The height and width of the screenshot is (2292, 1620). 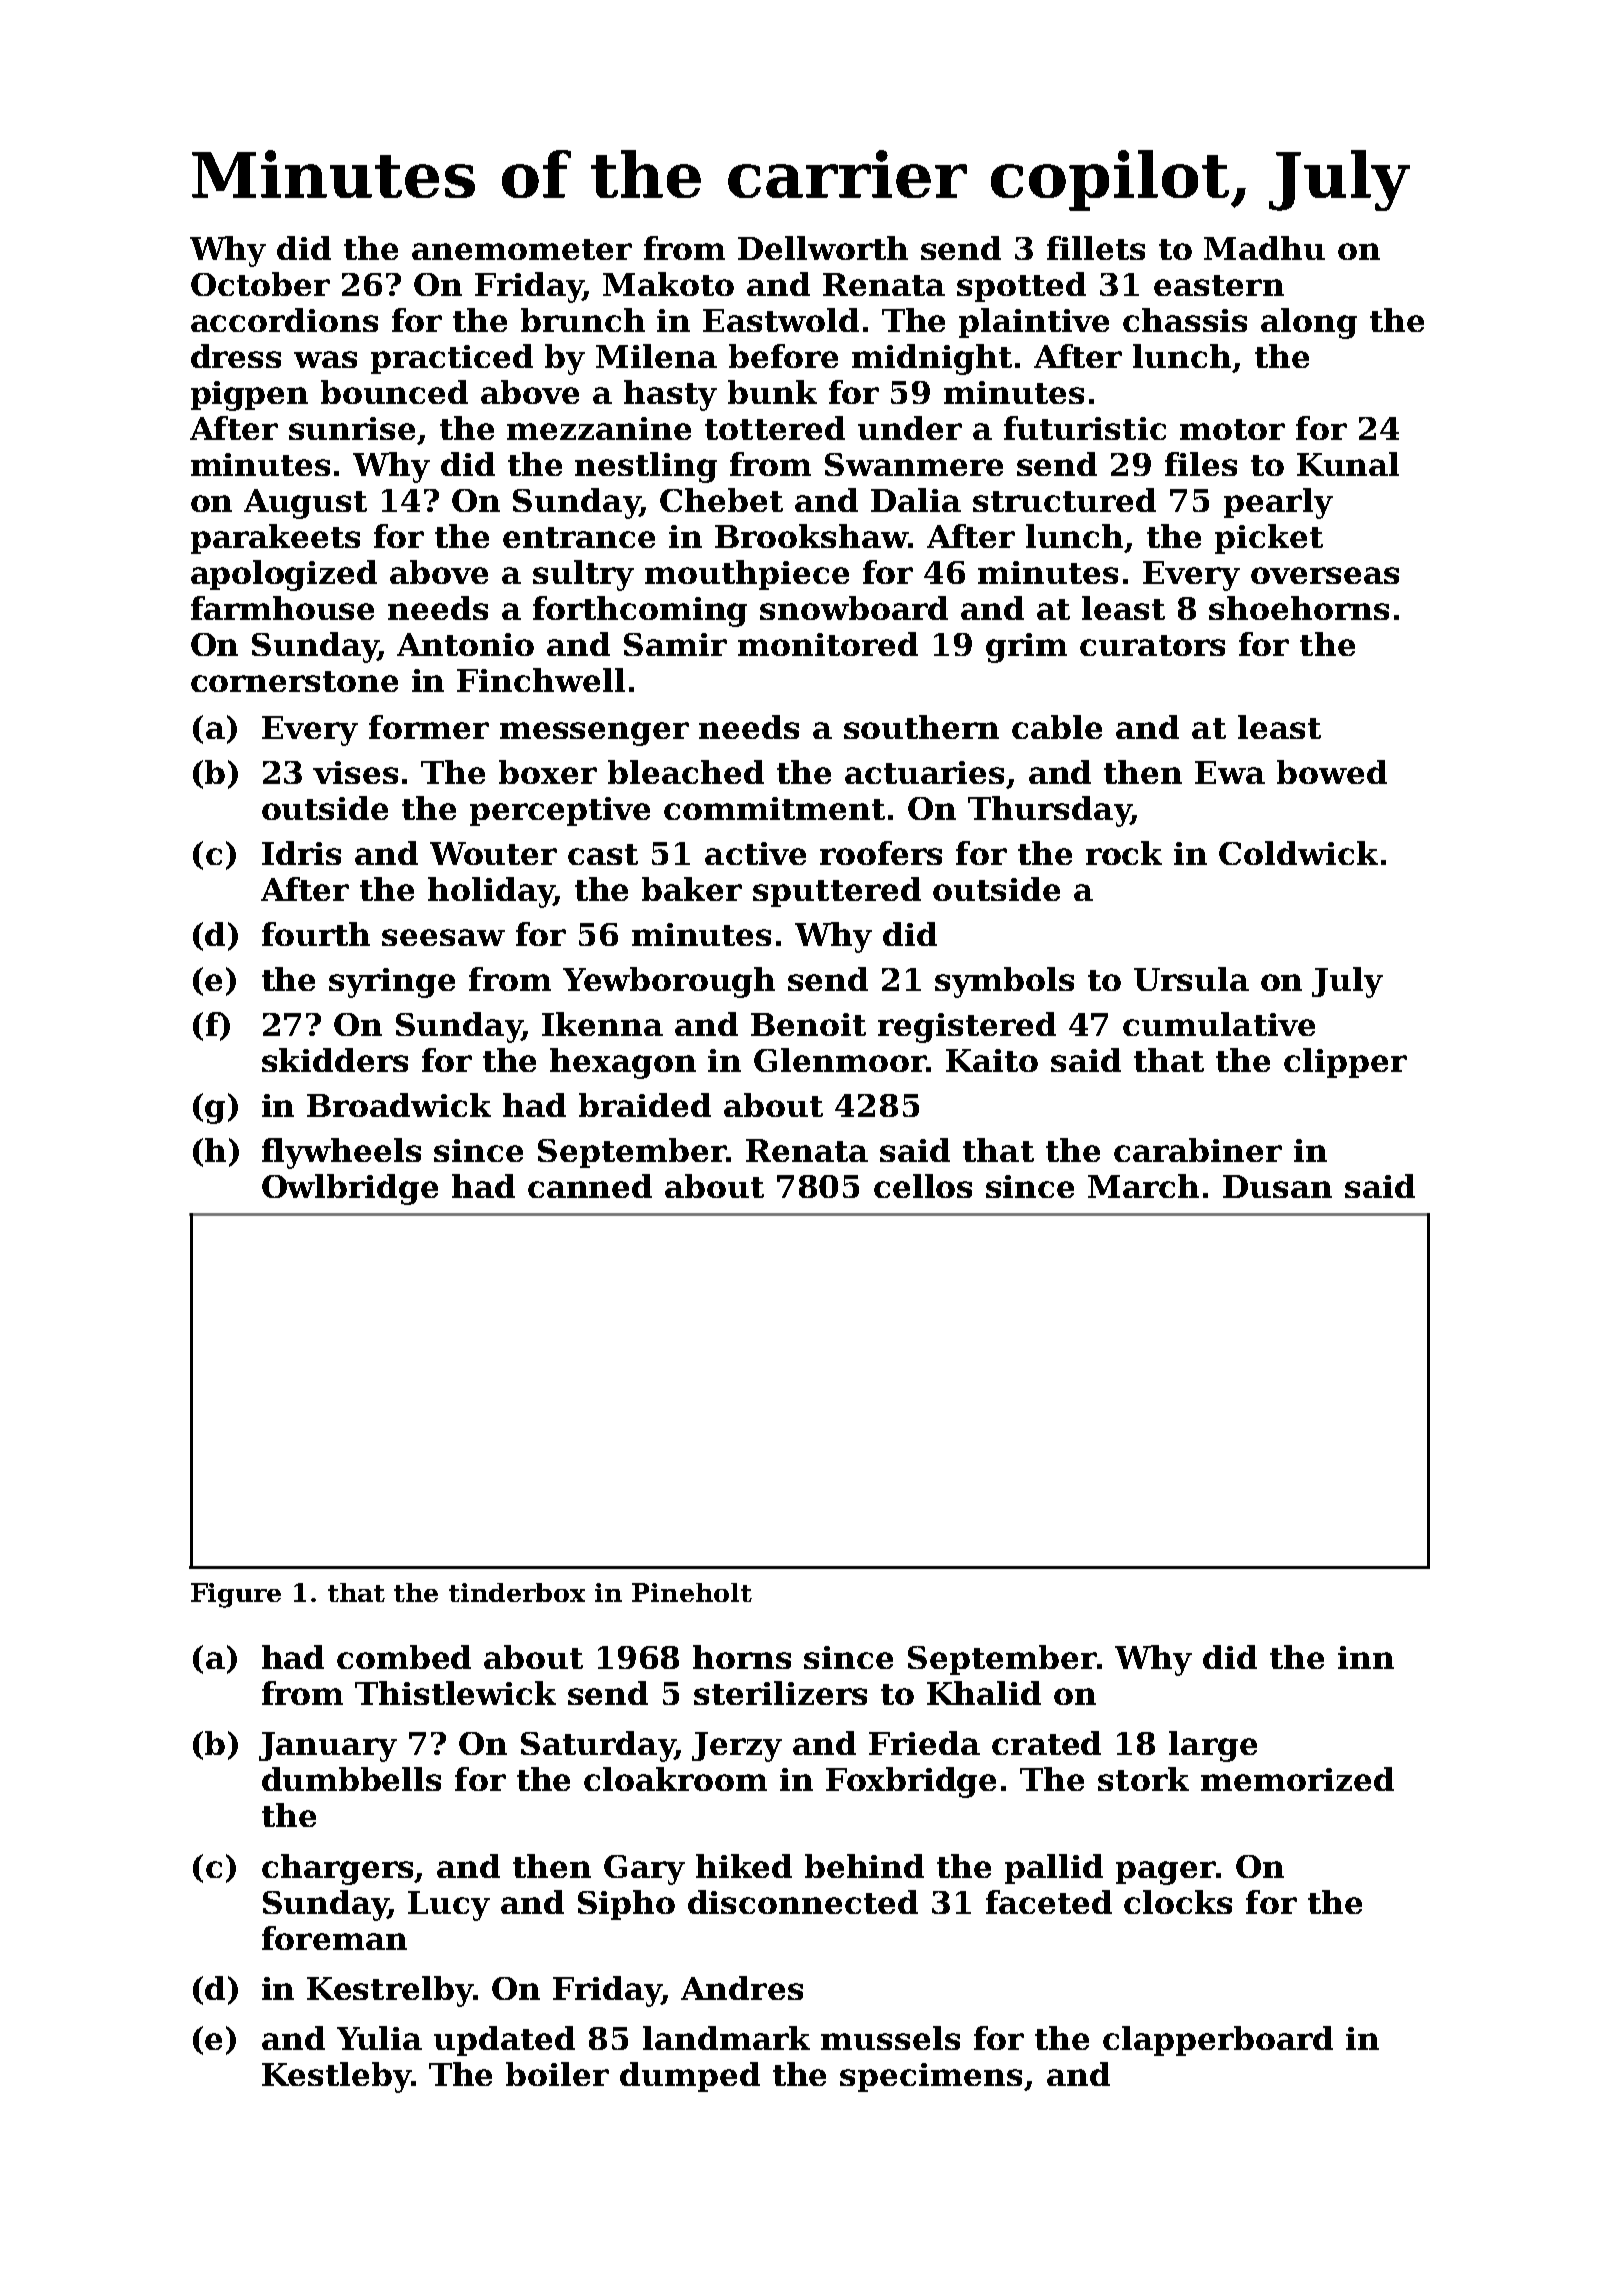 I want to click on Madhu, so click(x=1264, y=248).
